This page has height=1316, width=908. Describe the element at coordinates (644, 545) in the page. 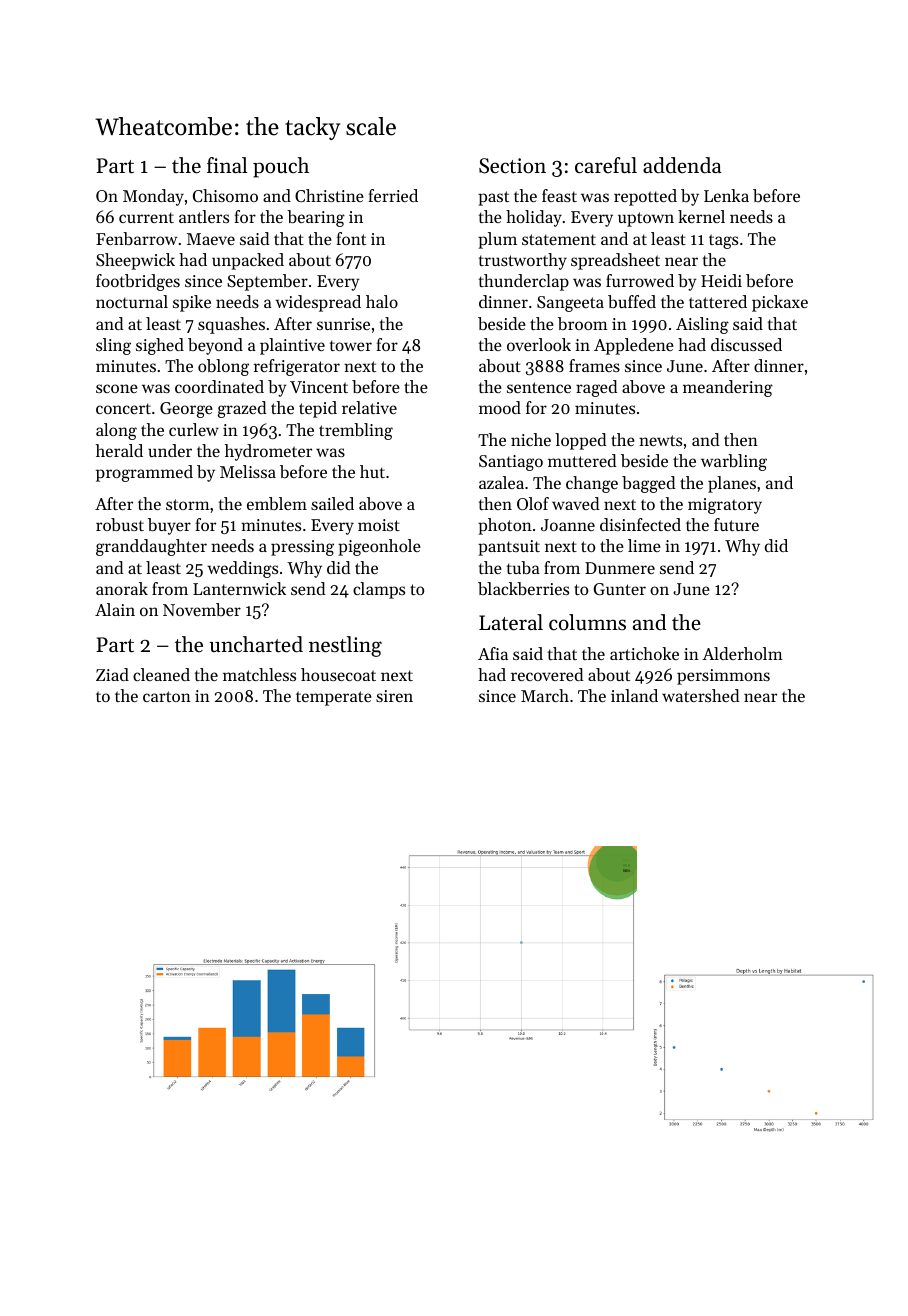

I see `lime` at that location.
